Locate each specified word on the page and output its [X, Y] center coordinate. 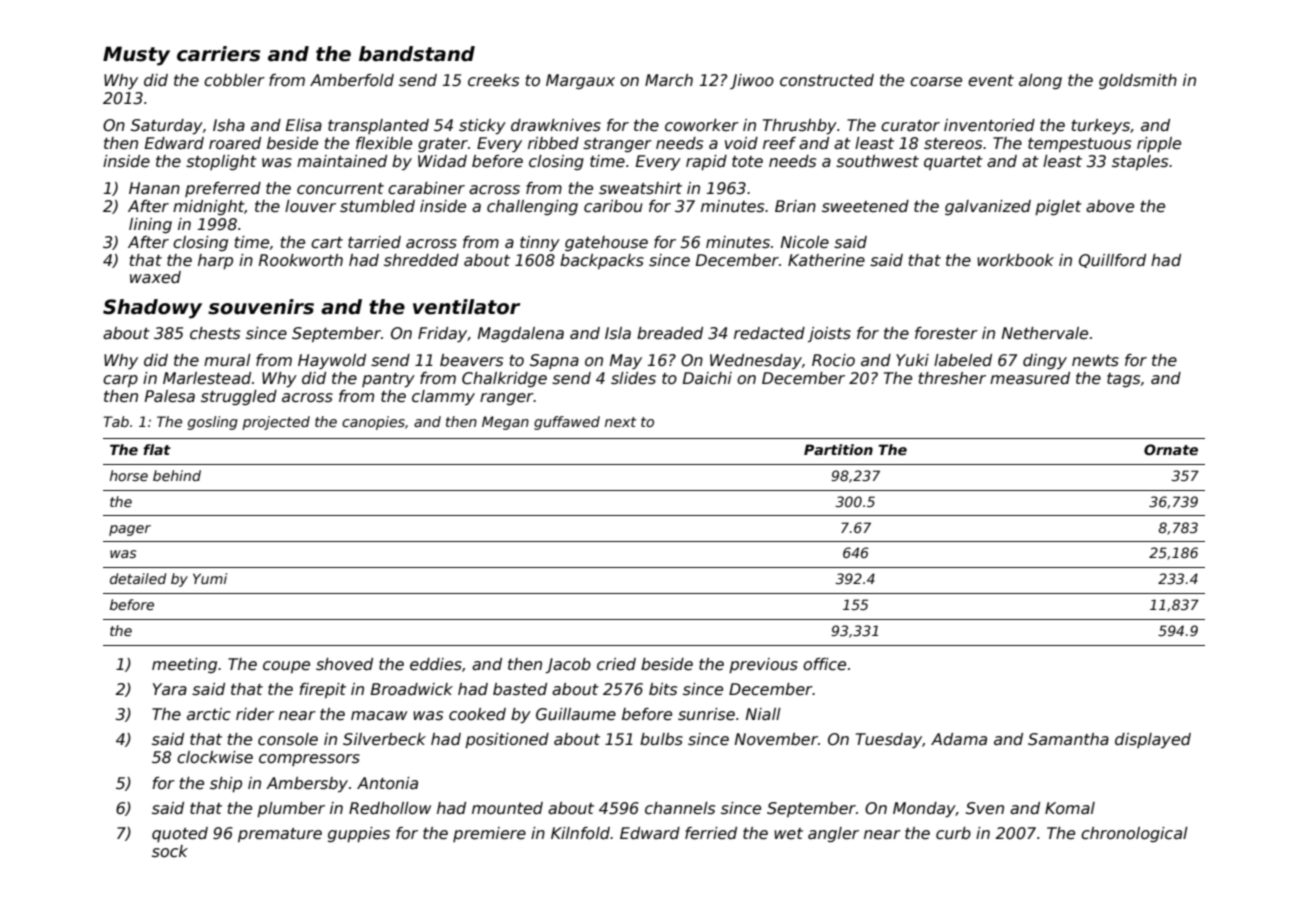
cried [616, 664]
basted [520, 689]
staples [1140, 162]
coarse [936, 82]
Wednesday [756, 361]
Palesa [170, 396]
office [824, 664]
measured [1030, 378]
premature [280, 835]
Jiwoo [752, 81]
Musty [136, 56]
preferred [223, 189]
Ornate [1171, 449]
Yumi [210, 578]
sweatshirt [640, 188]
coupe [286, 667]
